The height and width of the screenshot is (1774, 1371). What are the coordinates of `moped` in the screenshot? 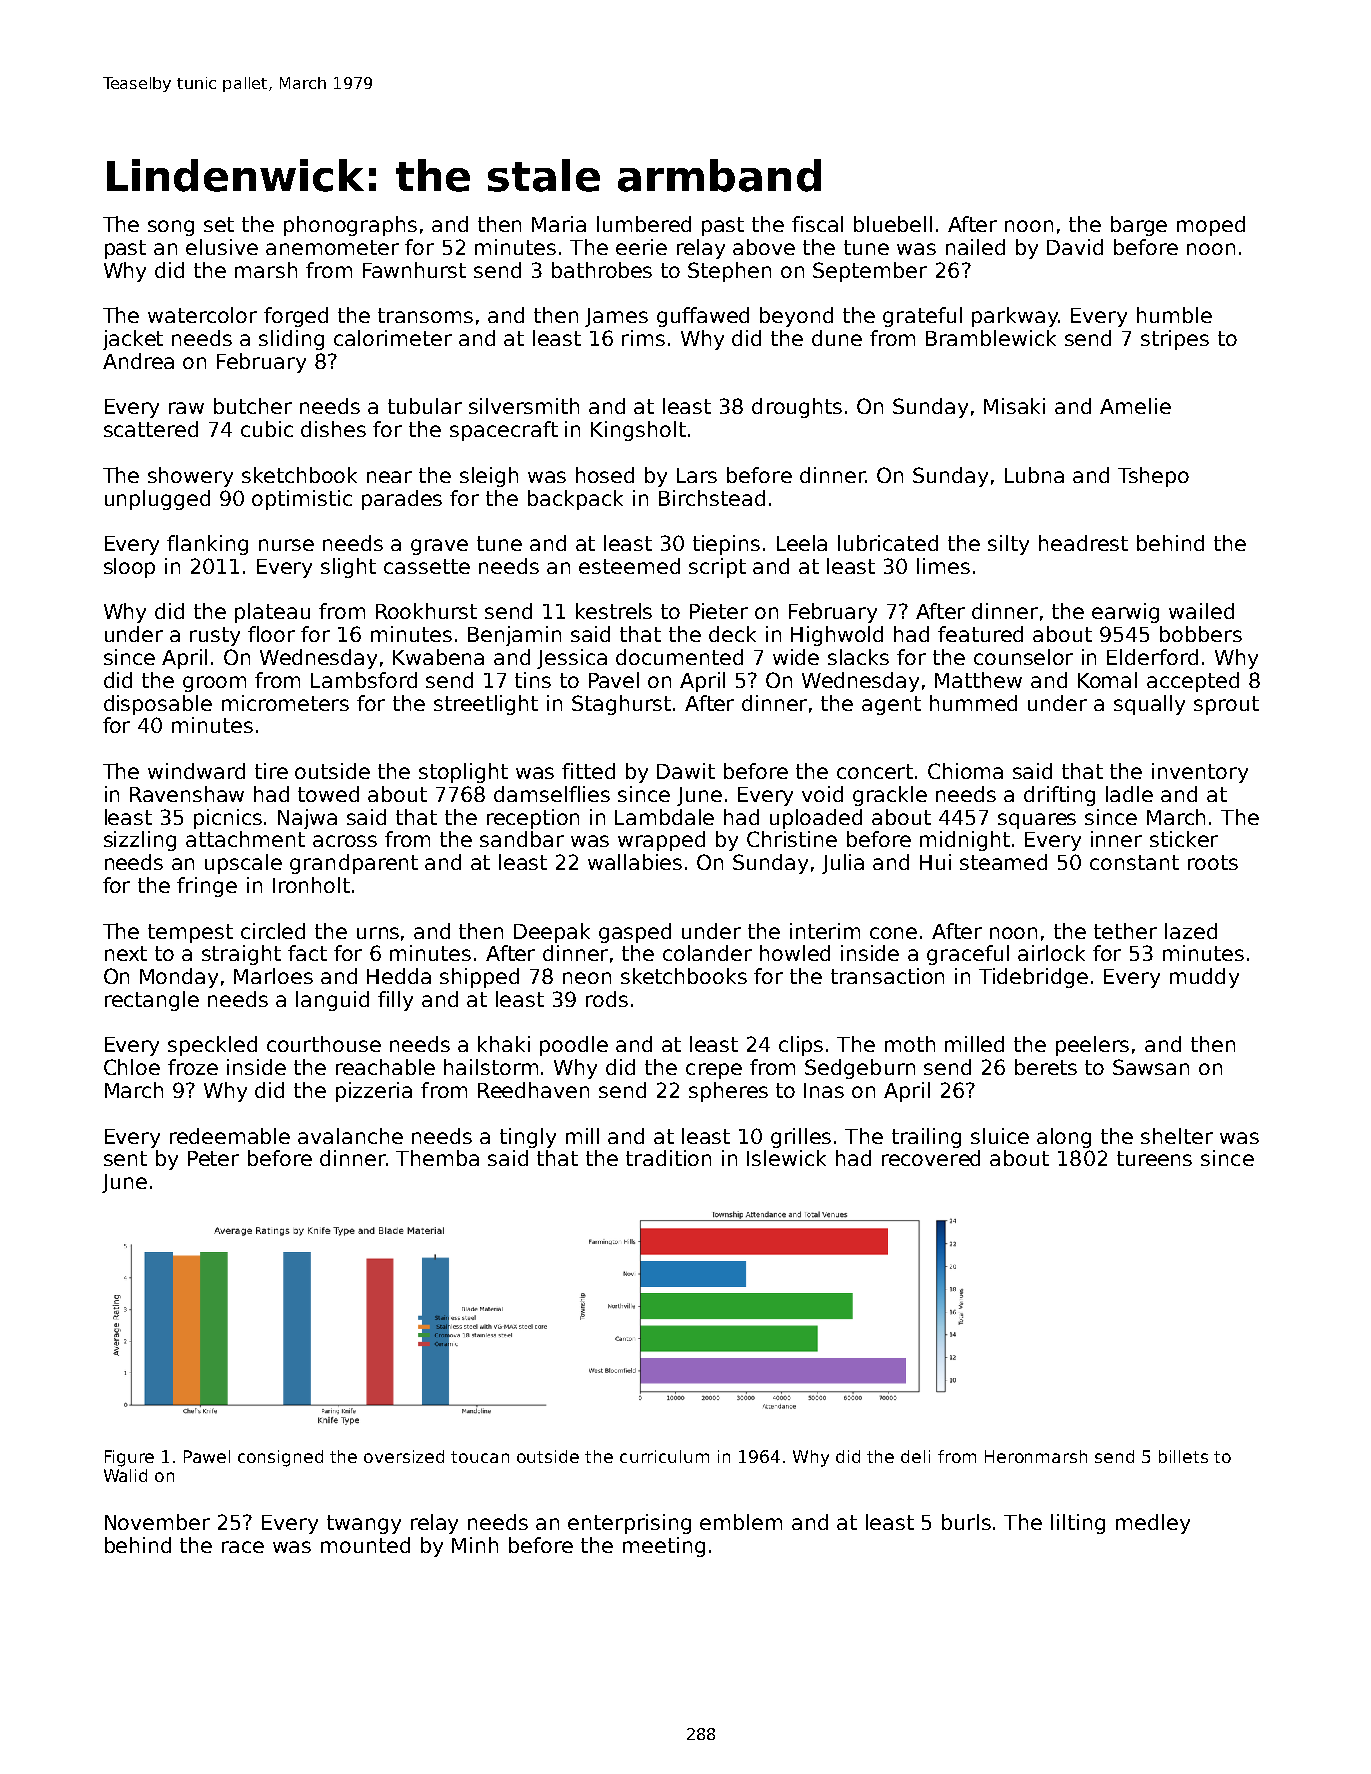 It's located at (1211, 226).
